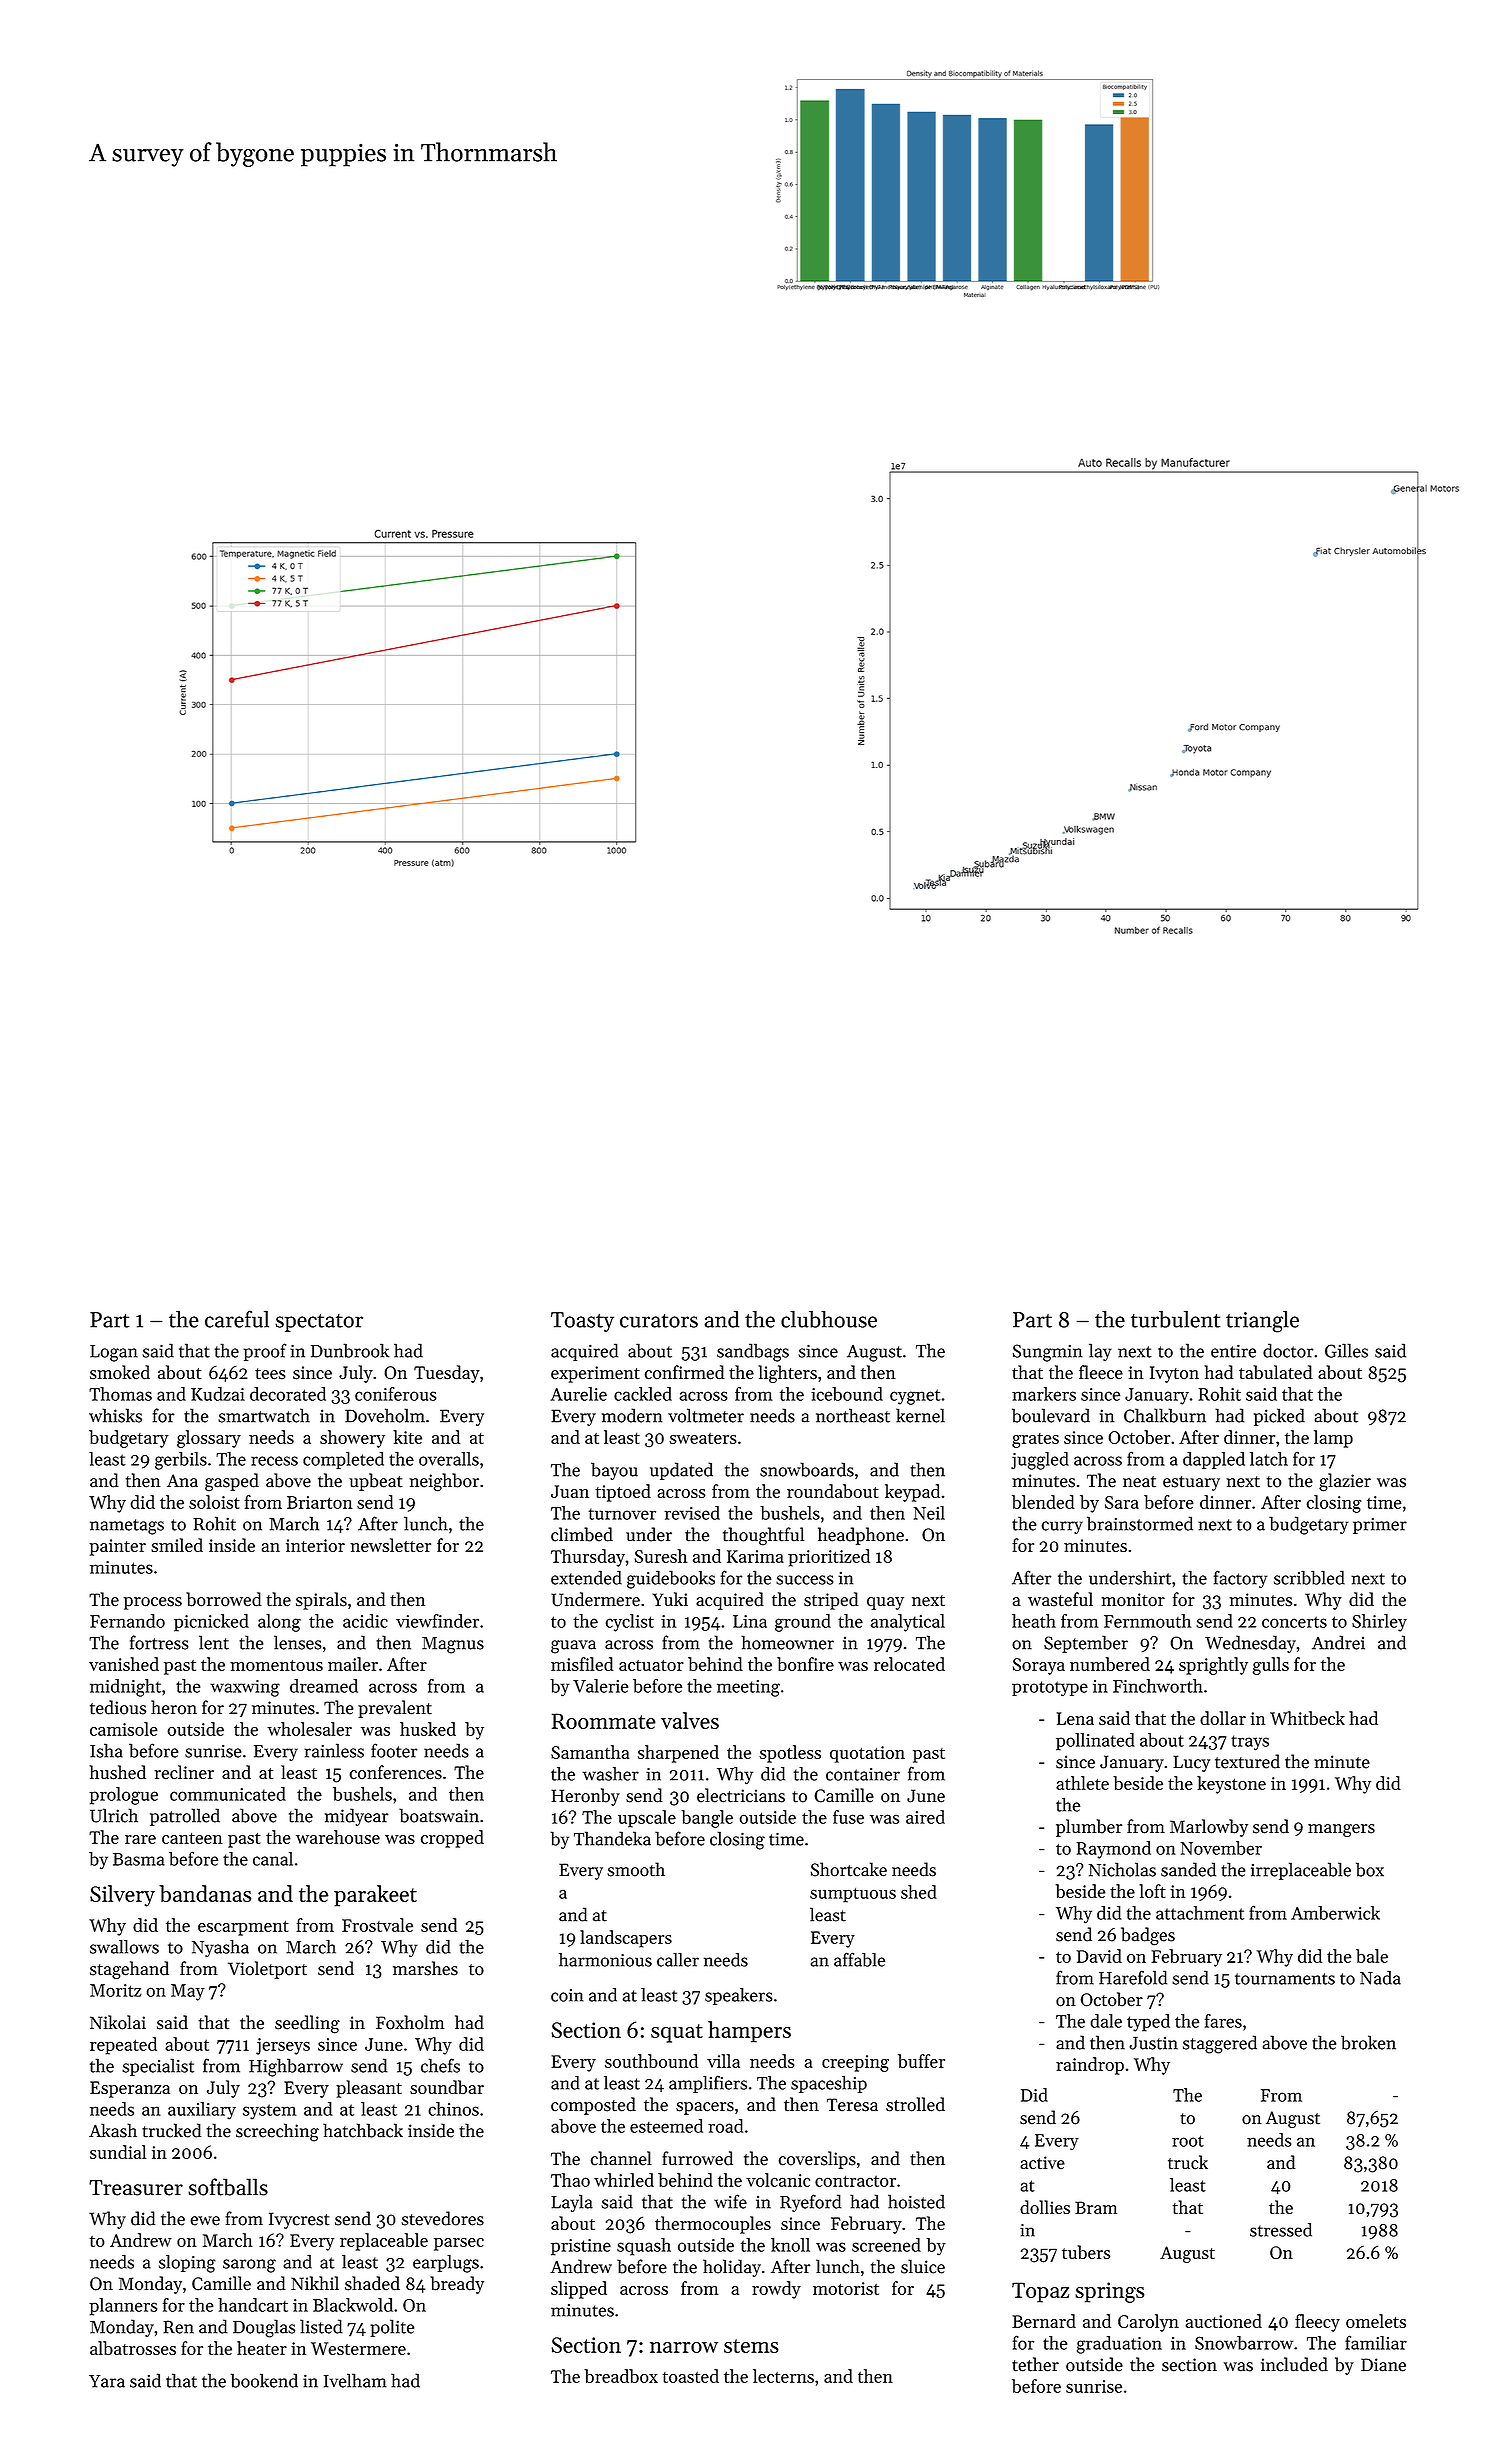  Describe the element at coordinates (1338, 1642) in the screenshot. I see `Andrei` at that location.
